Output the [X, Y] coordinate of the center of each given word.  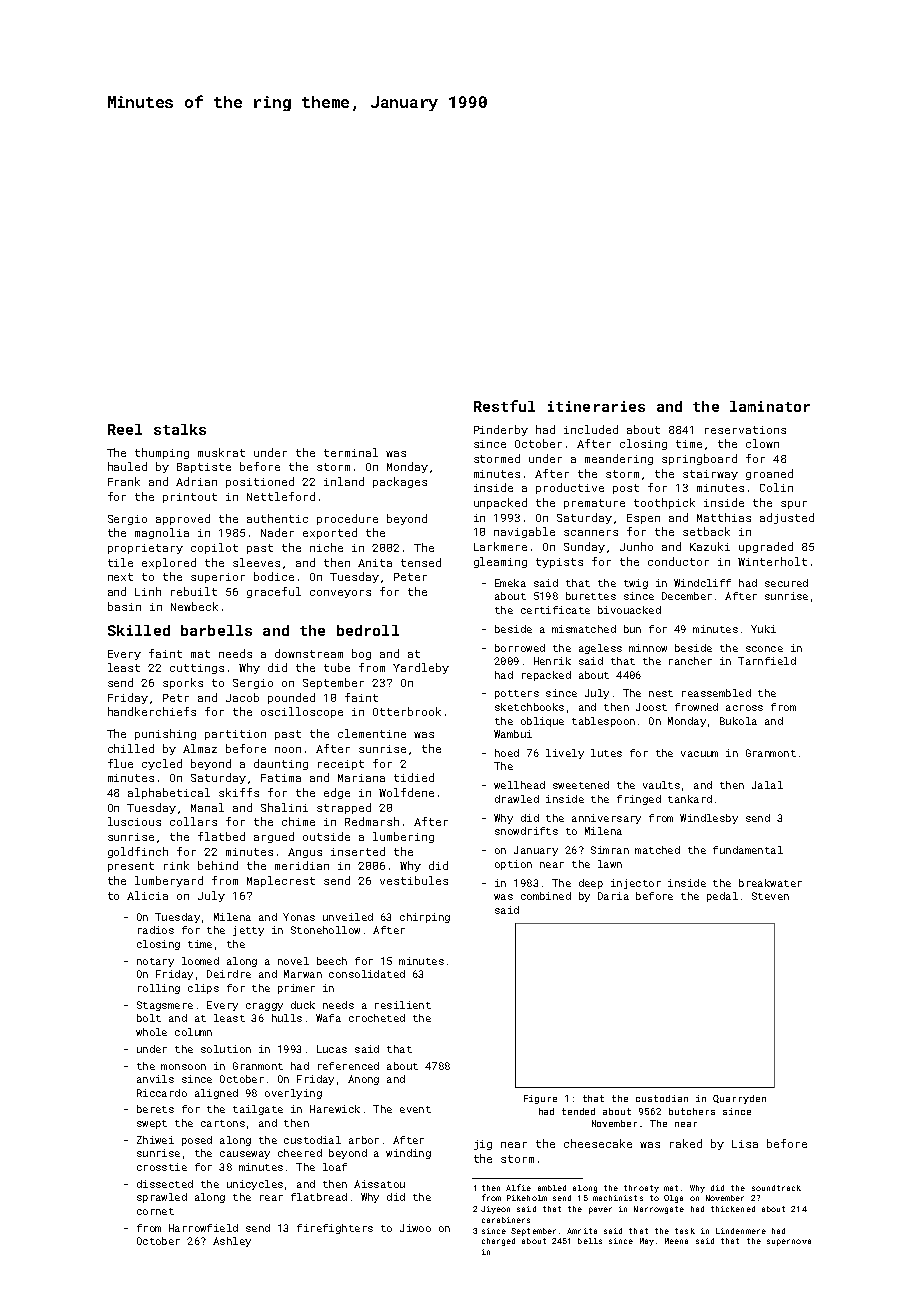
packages [400, 482]
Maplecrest [281, 881]
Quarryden [739, 1099]
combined [546, 896]
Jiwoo [415, 1228]
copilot [214, 548]
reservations [745, 430]
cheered [300, 1153]
